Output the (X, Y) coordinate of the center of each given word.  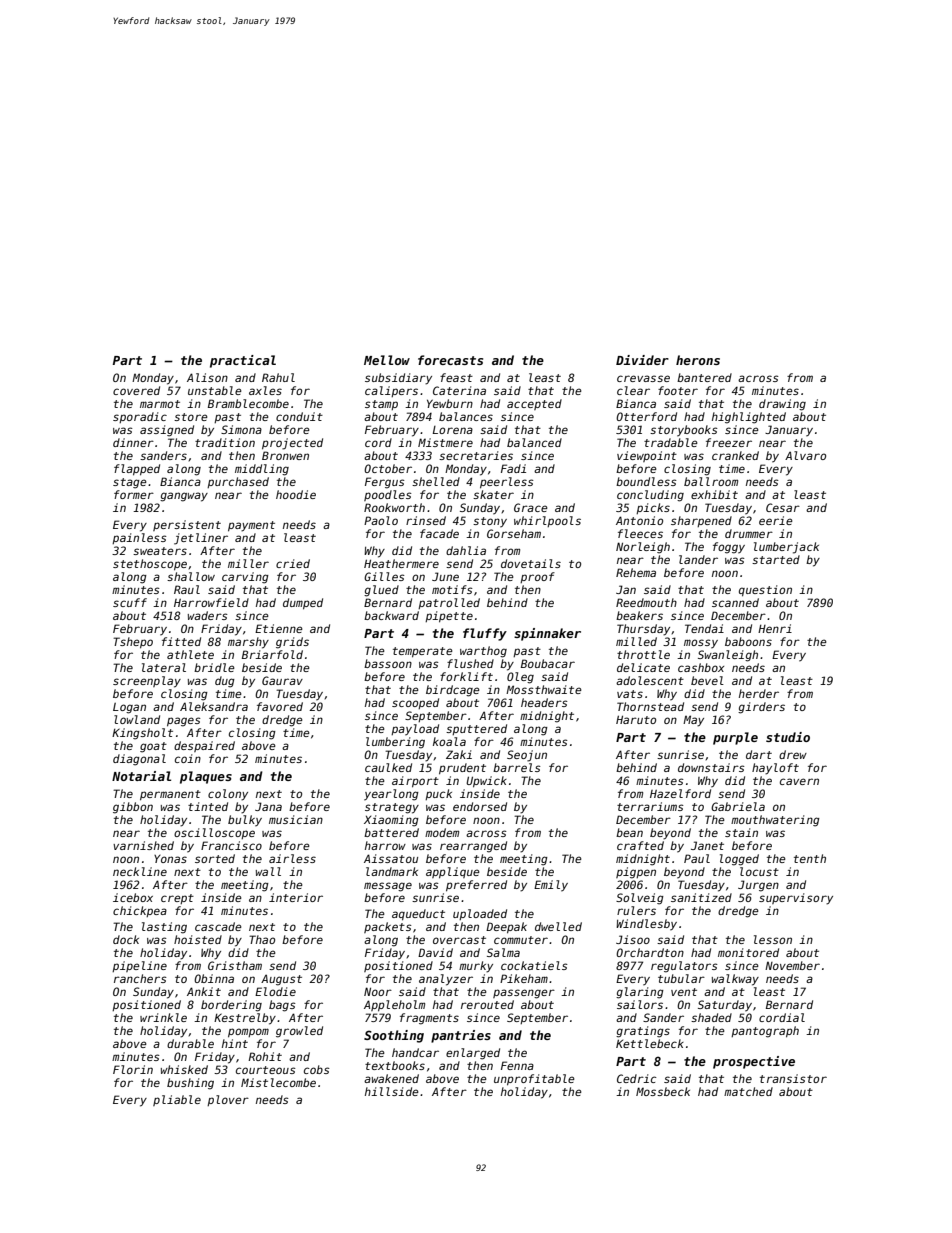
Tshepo (133, 643)
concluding (650, 496)
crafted (640, 845)
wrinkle (163, 1017)
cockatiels (534, 965)
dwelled (558, 926)
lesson (773, 939)
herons (698, 360)
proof (537, 577)
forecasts (450, 360)
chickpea (140, 911)
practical (243, 361)
